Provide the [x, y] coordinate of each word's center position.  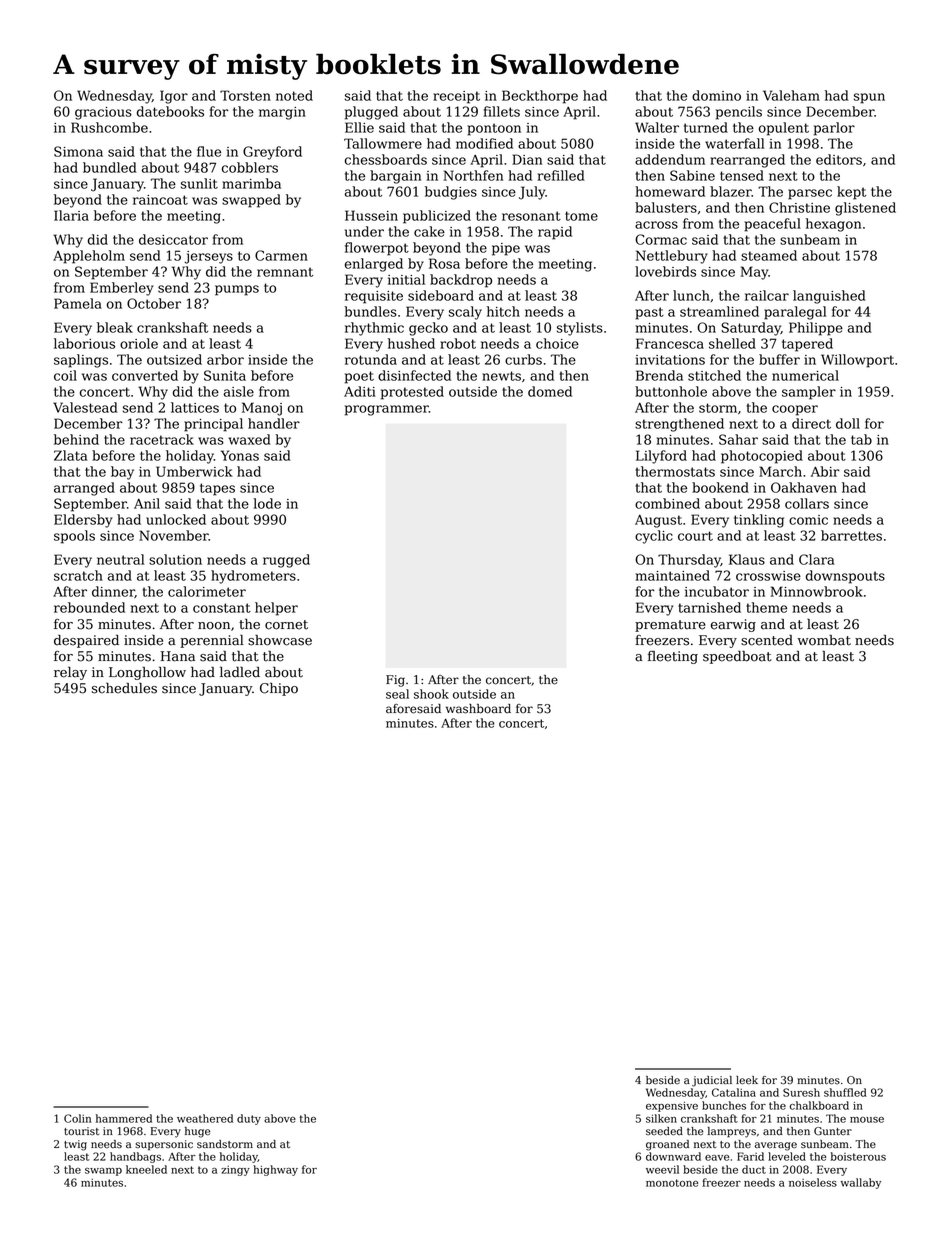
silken [661, 1118]
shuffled [845, 1092]
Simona [78, 151]
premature [670, 626]
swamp [103, 1172]
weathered [205, 1118]
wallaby [861, 1183]
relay [70, 673]
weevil [662, 1169]
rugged [286, 561]
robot [458, 343]
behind [76, 439]
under [364, 231]
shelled [732, 343]
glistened [865, 209]
